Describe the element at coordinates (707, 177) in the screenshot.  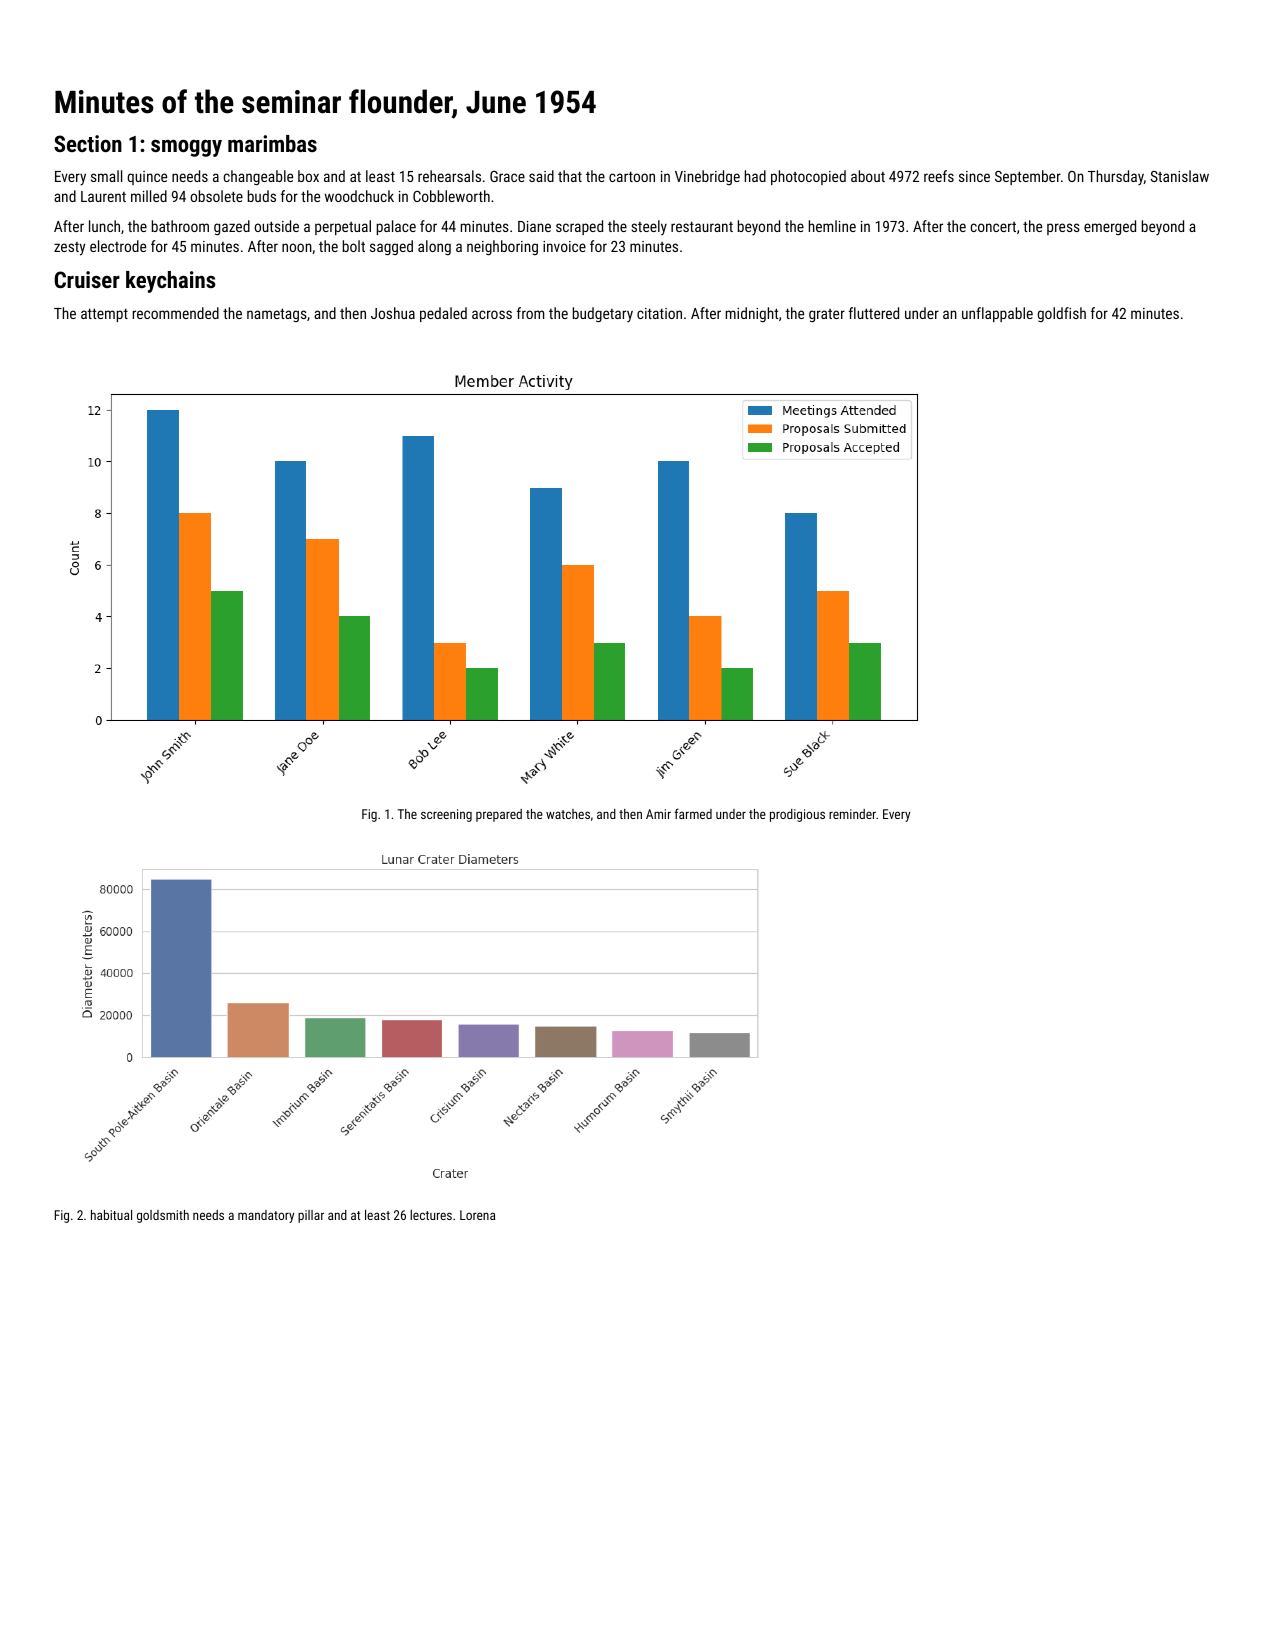
I see `Vinebridge` at that location.
